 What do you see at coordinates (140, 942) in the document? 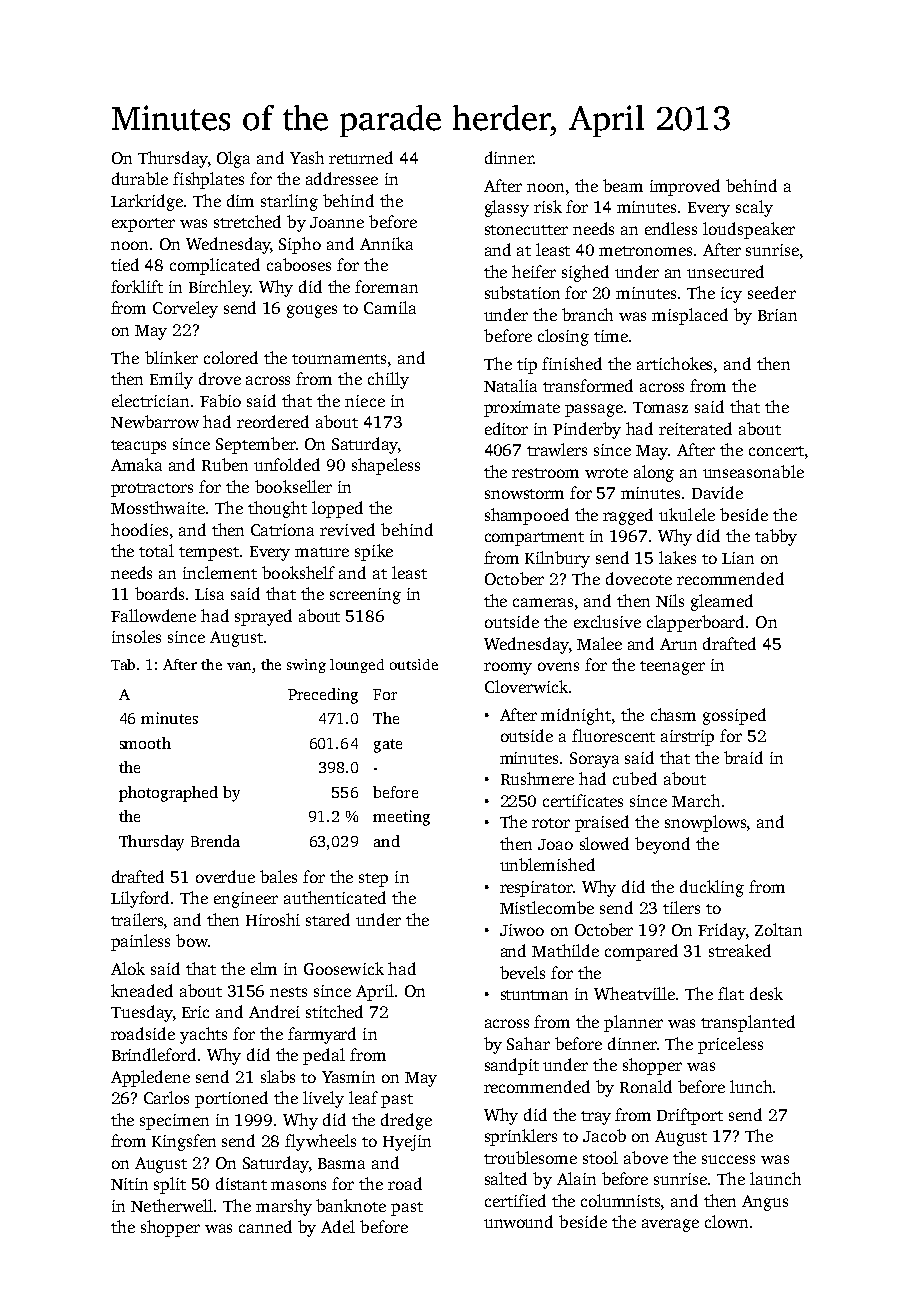
I see `painless` at bounding box center [140, 942].
